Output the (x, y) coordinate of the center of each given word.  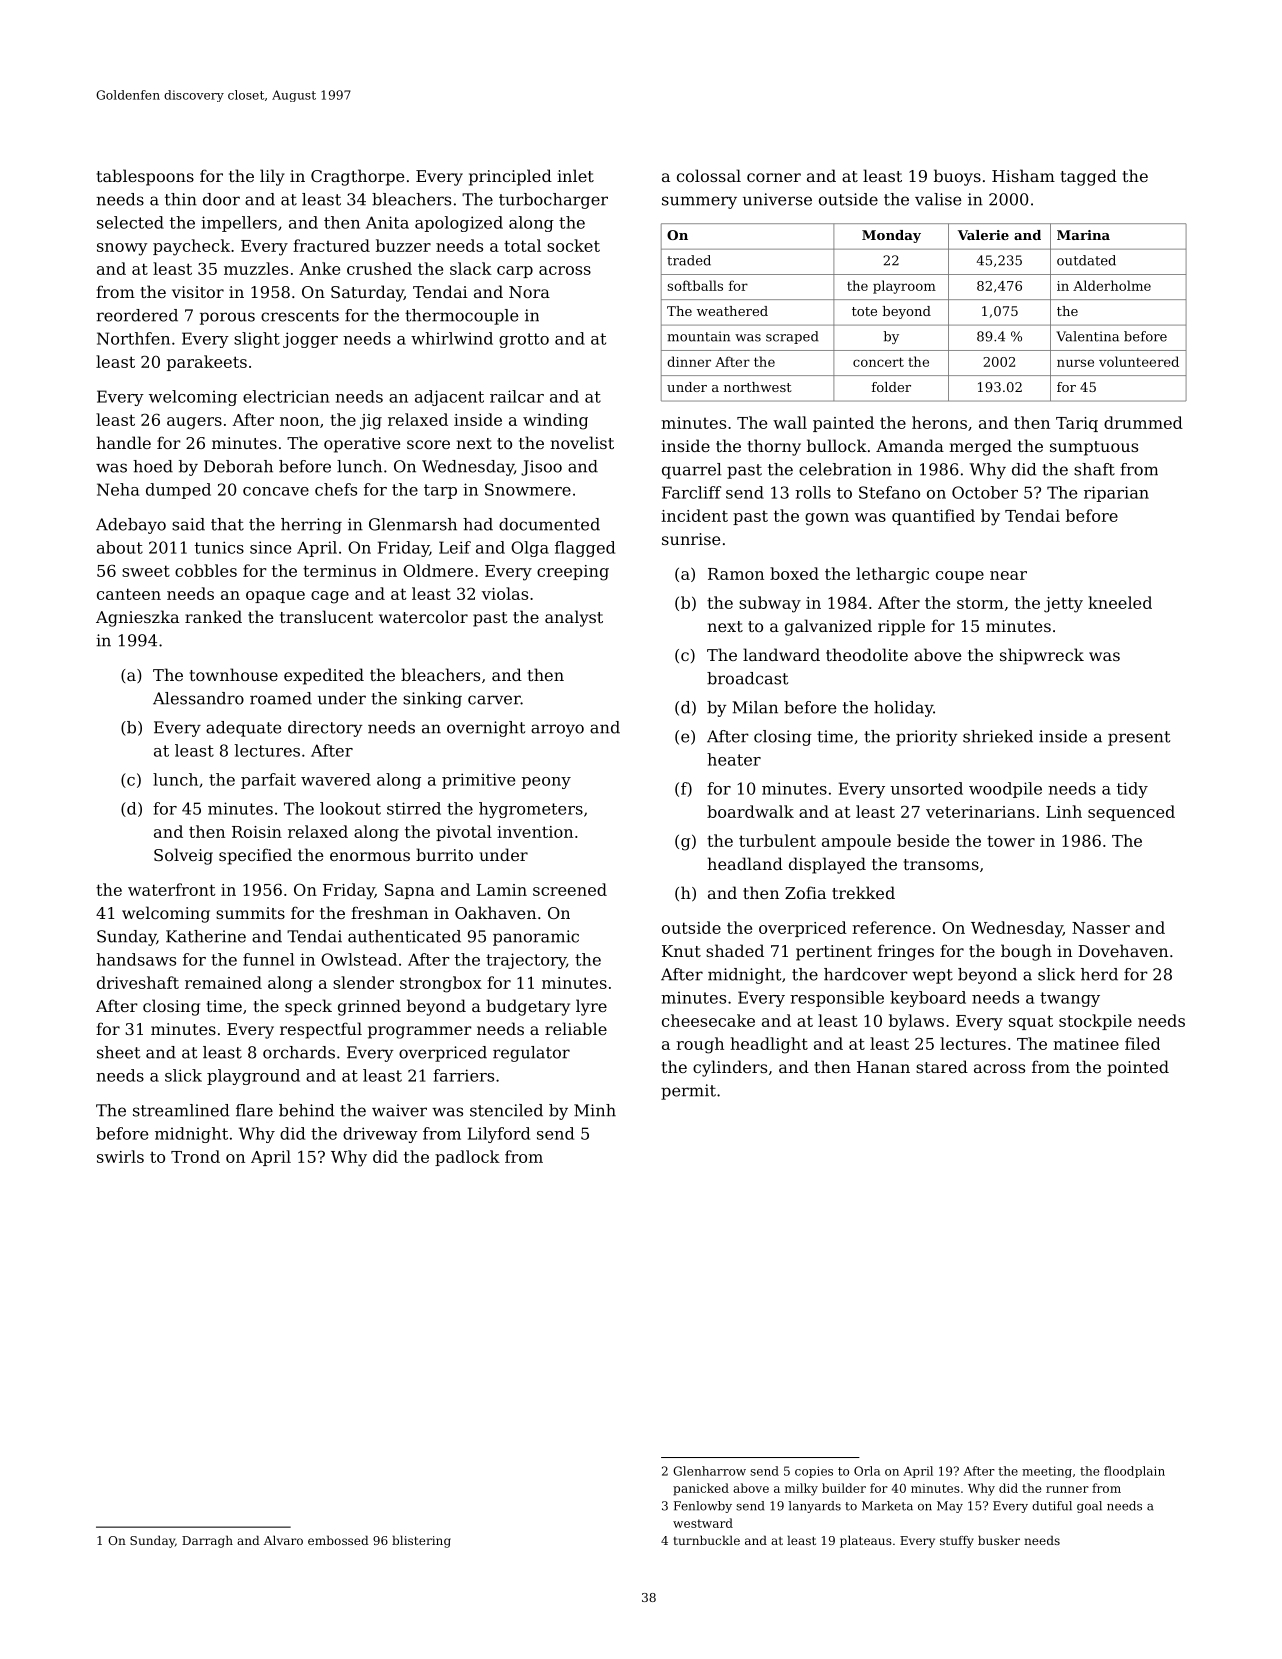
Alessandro (198, 698)
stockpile (1095, 1022)
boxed (794, 573)
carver (494, 700)
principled (510, 177)
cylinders (730, 1068)
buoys (957, 177)
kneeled (1120, 602)
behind (307, 1110)
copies (814, 1472)
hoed (153, 466)
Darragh (207, 1541)
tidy (1132, 790)
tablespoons (145, 177)
